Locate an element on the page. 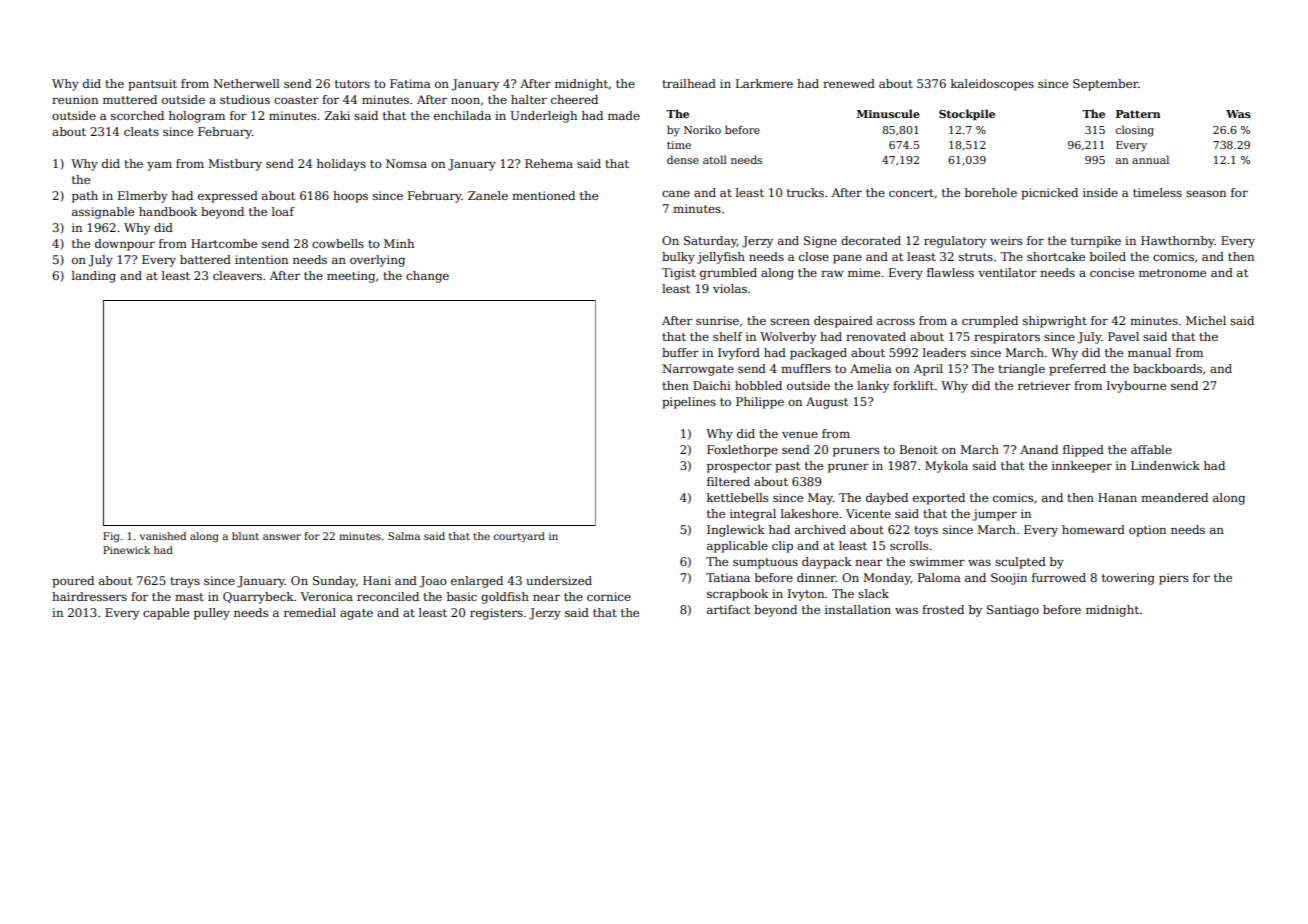  Fig is located at coordinates (111, 537).
